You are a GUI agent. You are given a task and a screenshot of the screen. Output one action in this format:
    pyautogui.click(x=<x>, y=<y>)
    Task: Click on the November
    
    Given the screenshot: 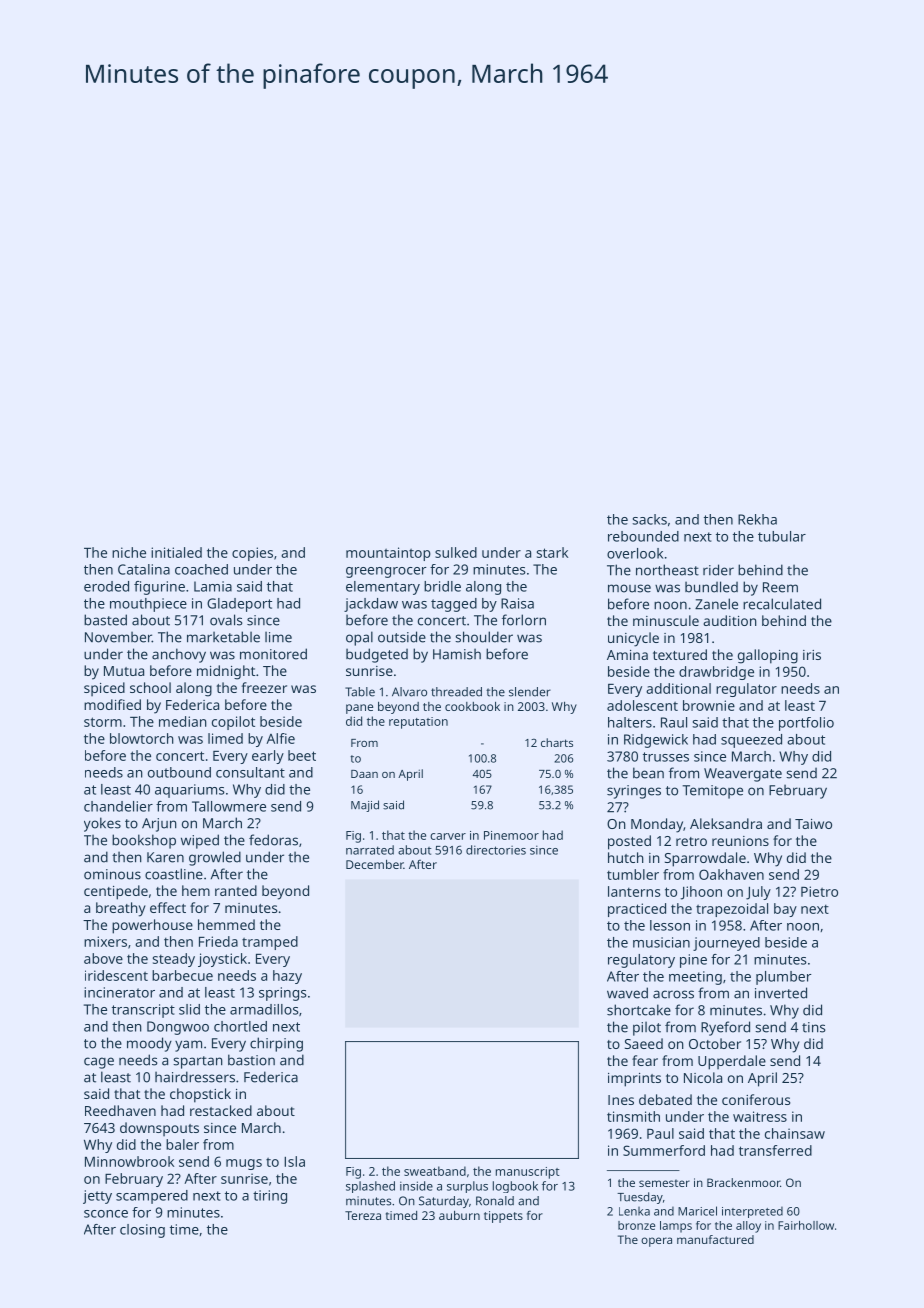 What is the action you would take?
    pyautogui.click(x=118, y=637)
